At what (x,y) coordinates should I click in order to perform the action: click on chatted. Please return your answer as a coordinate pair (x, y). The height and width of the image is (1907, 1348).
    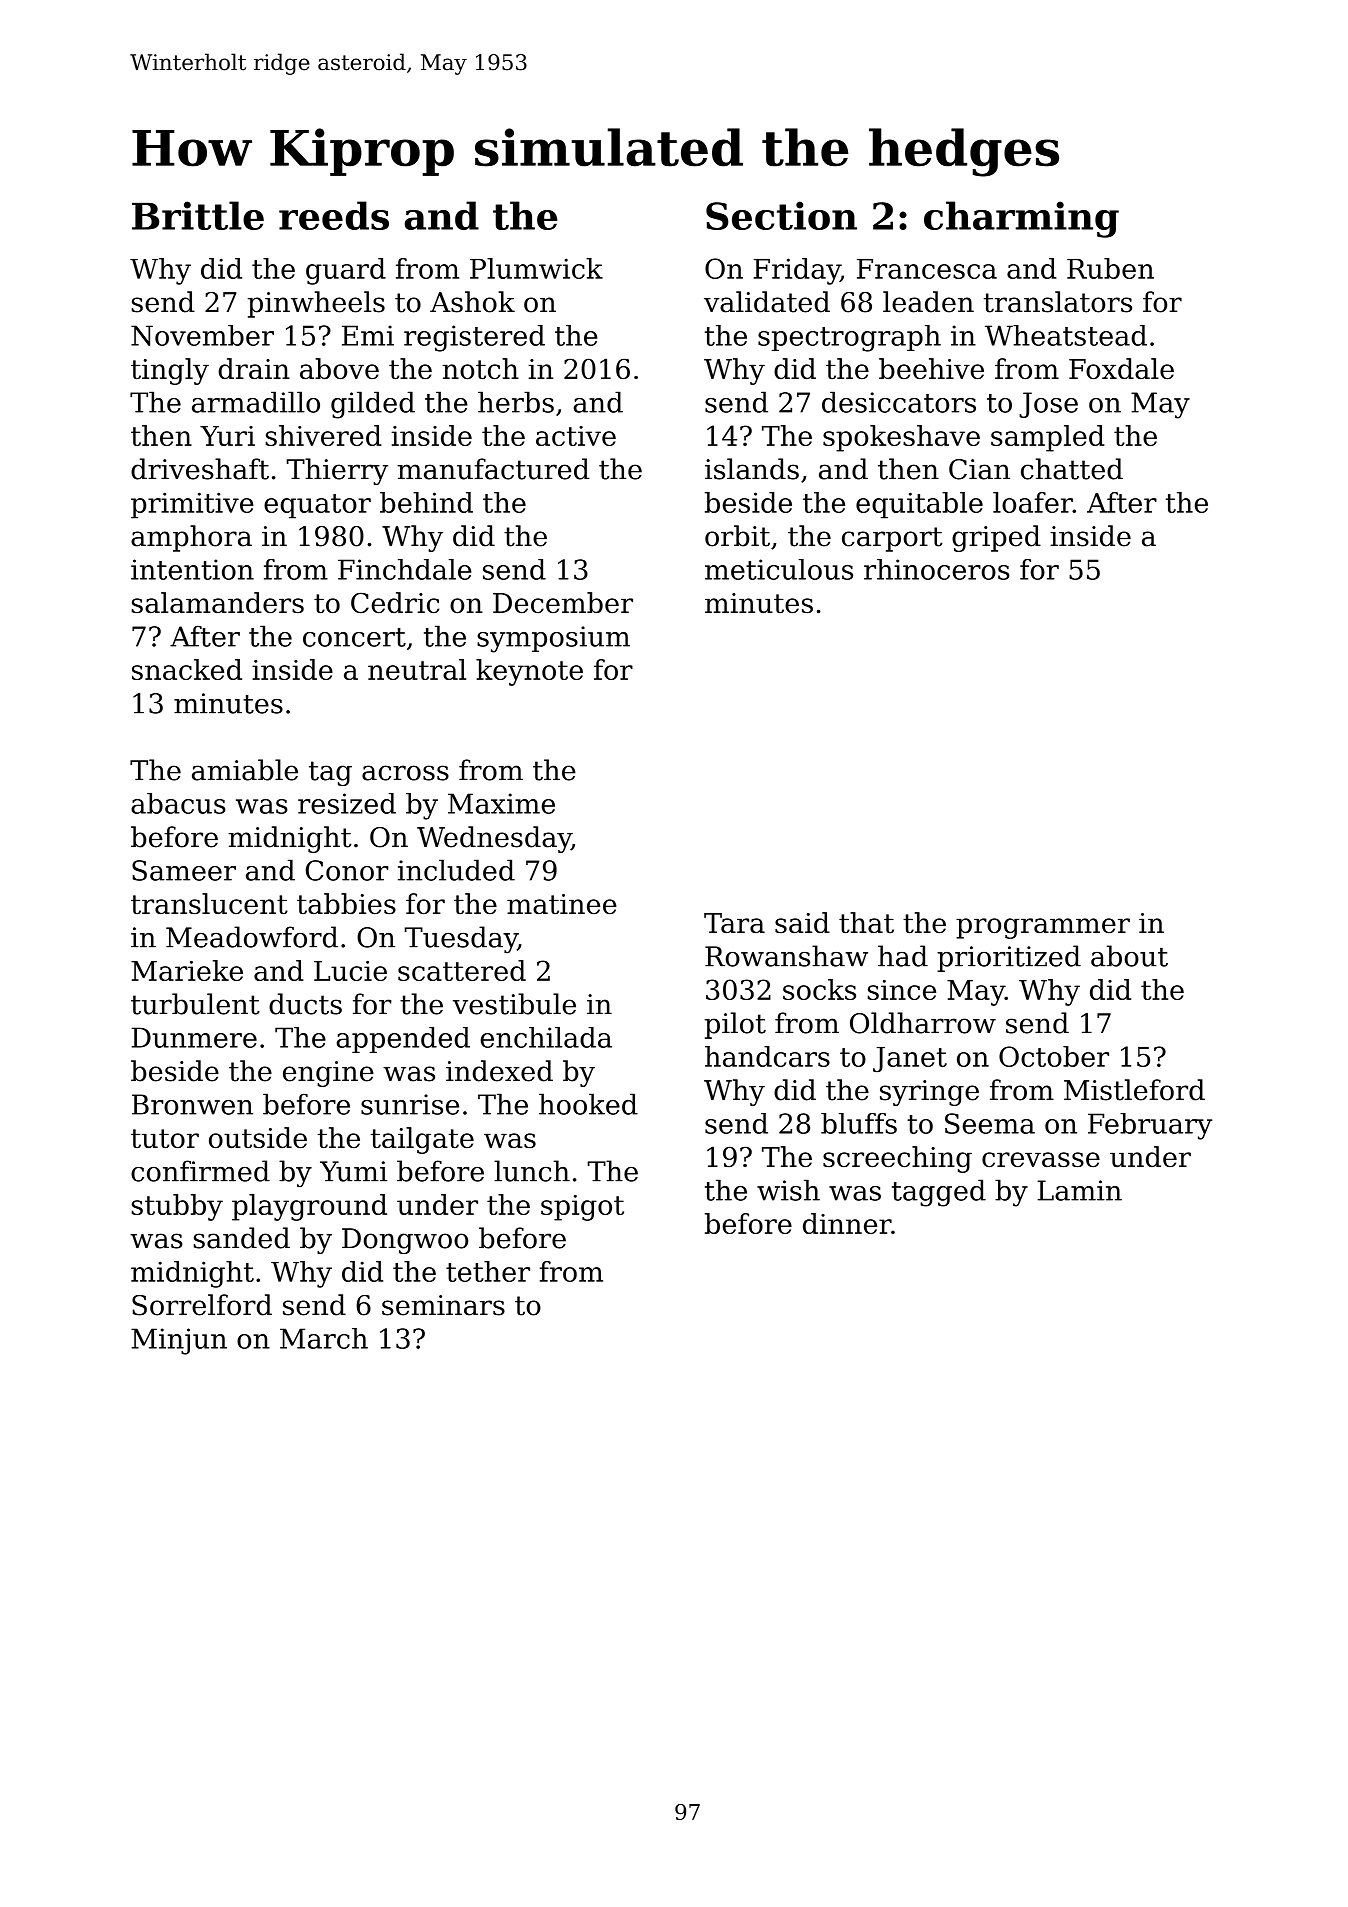
    Looking at the image, I should click on (1072, 469).
